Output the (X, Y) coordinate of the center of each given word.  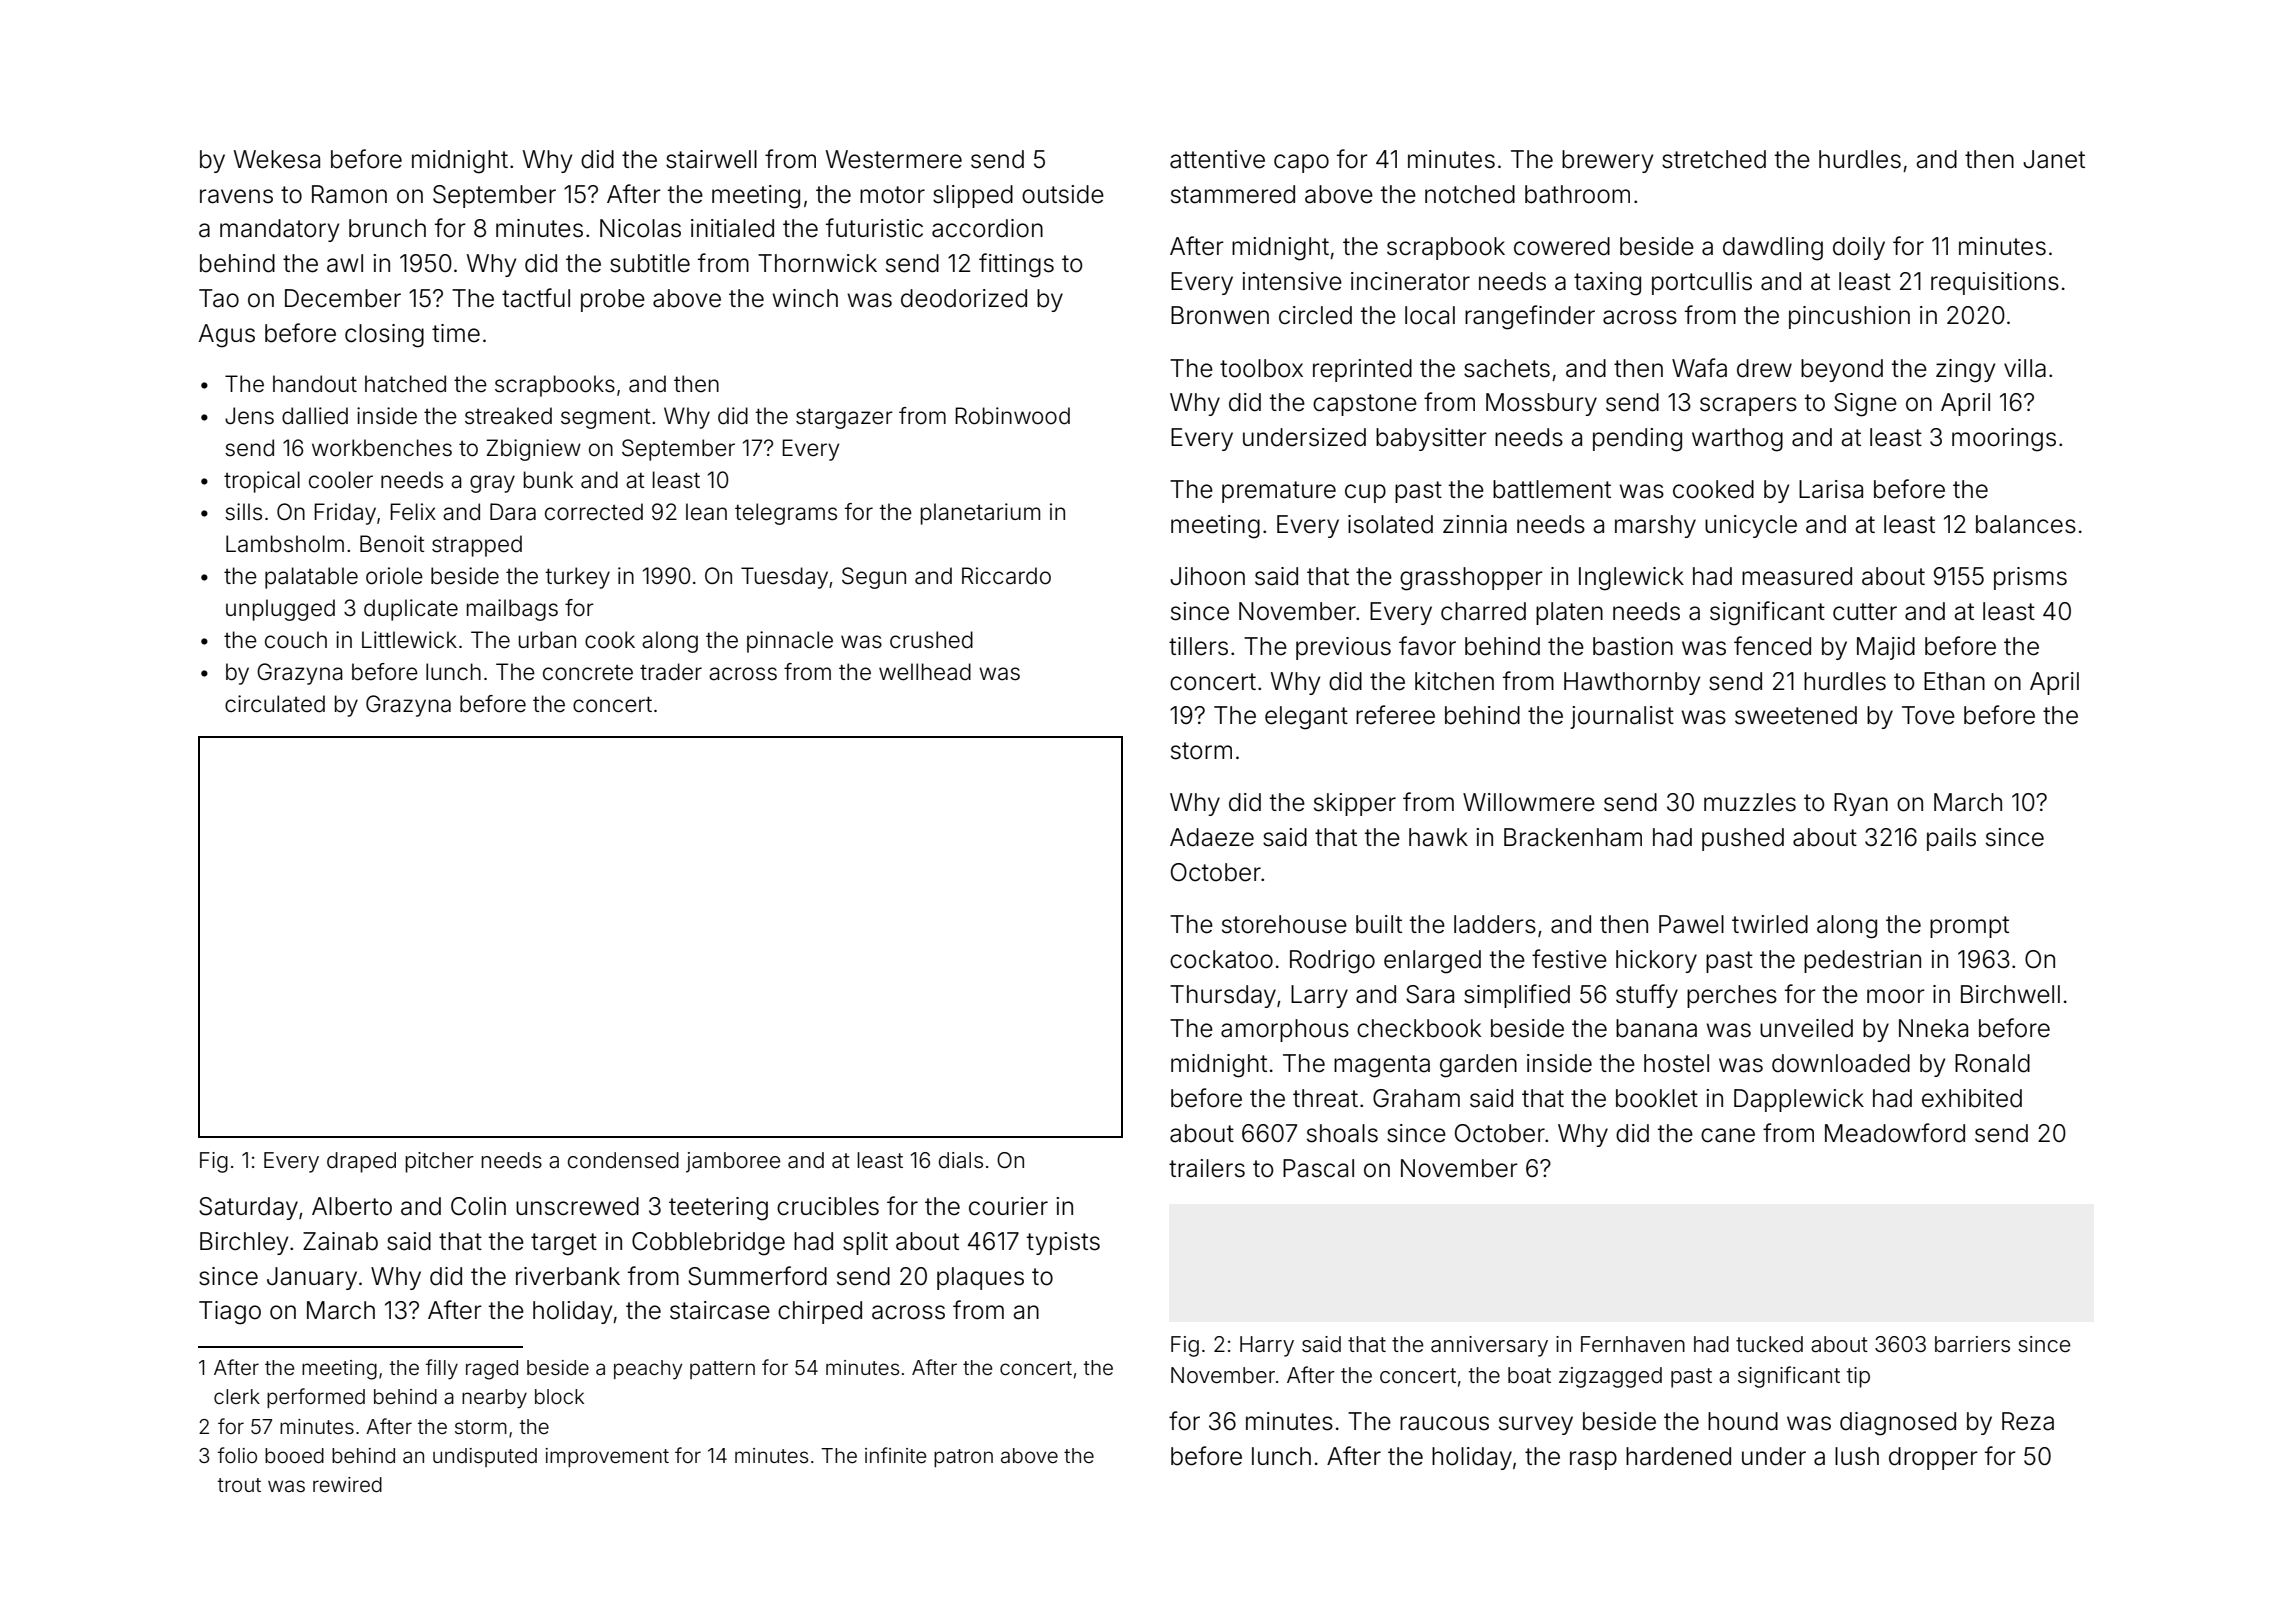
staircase (720, 1310)
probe (613, 300)
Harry (1267, 1346)
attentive (1217, 159)
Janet (2054, 159)
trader (671, 672)
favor (1427, 646)
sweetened (1796, 715)
